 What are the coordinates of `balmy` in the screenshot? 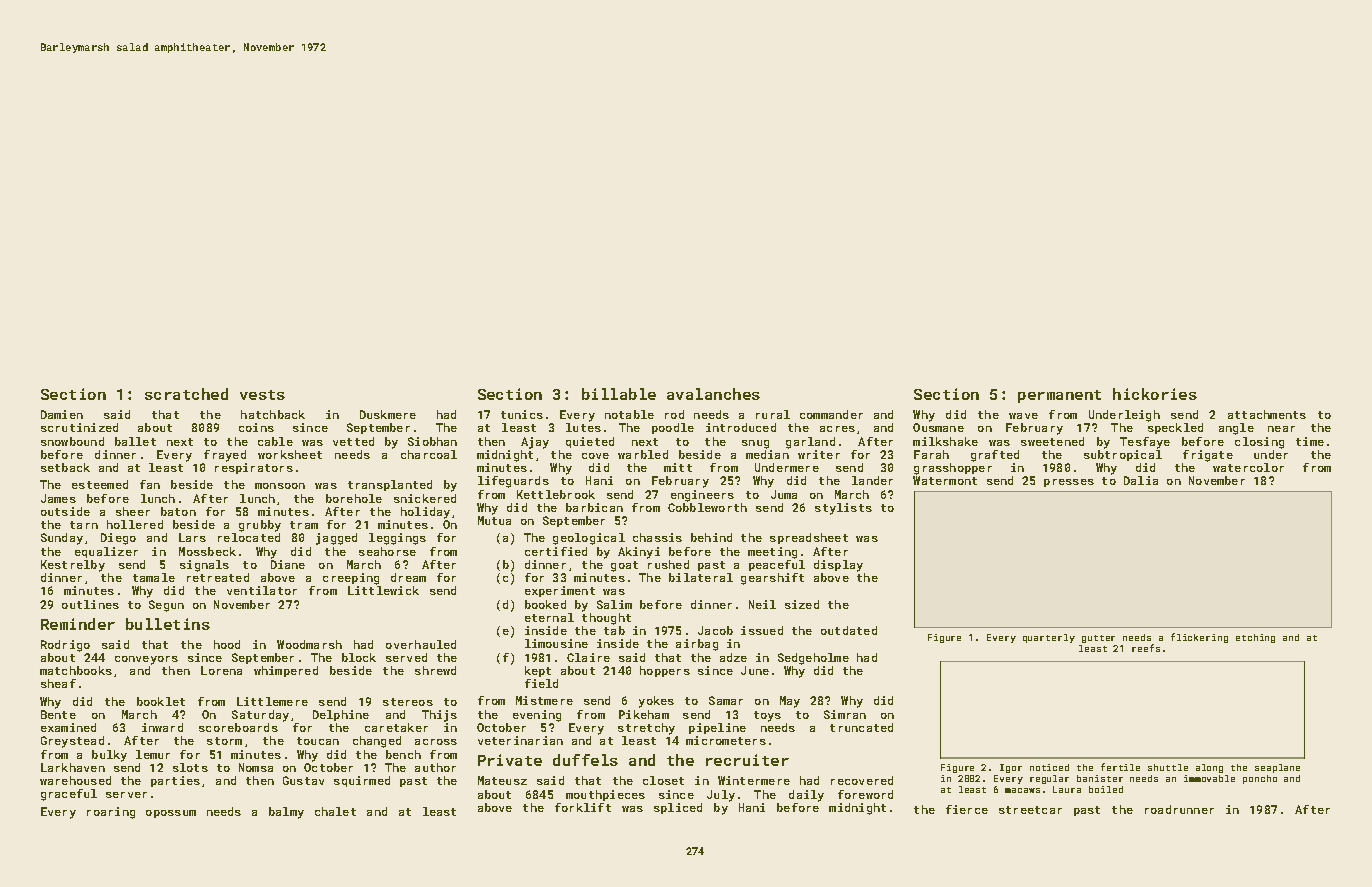 It's located at (286, 813).
